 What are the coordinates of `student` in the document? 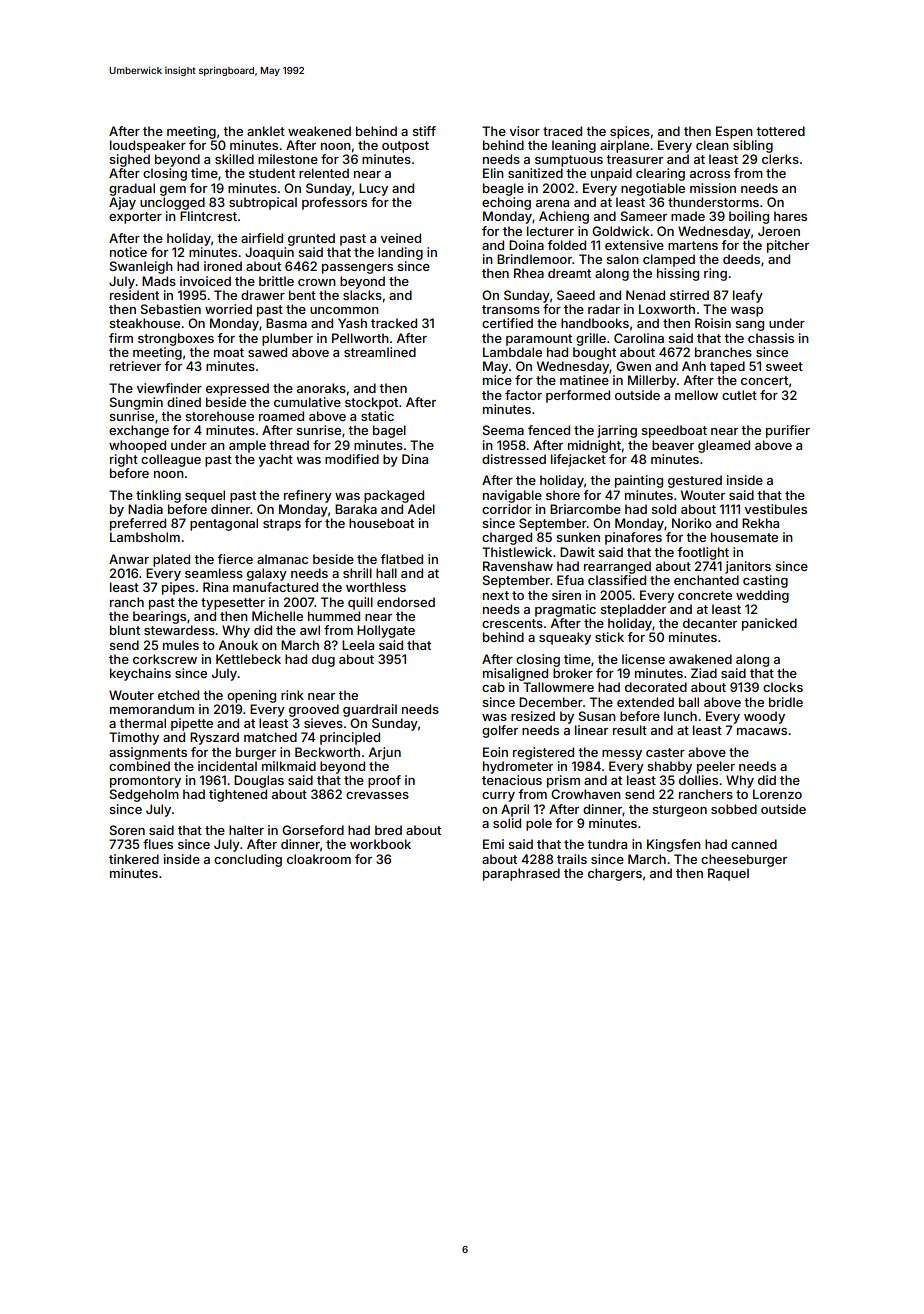 It's located at (272, 173).
